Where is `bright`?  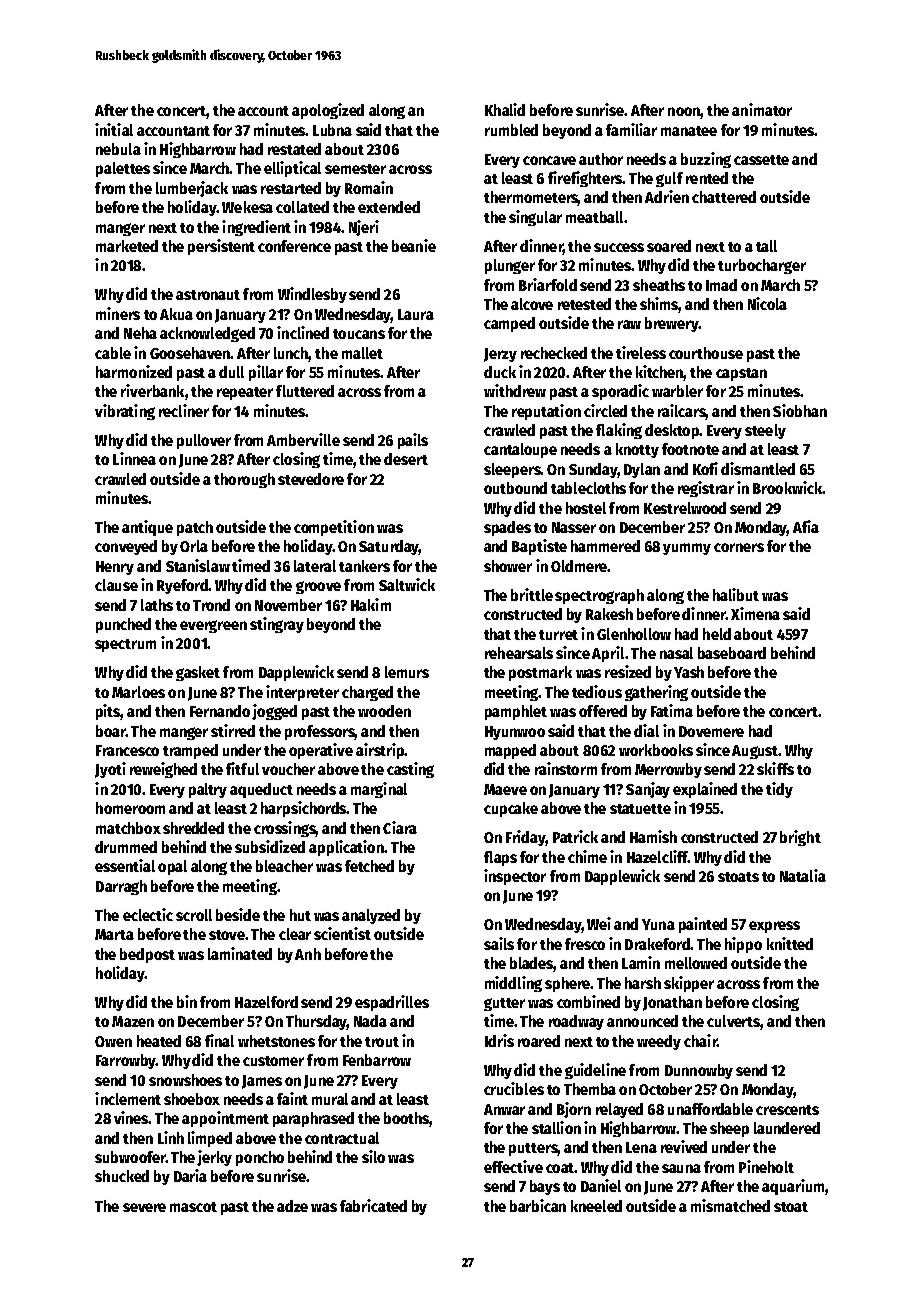 bright is located at coordinates (800, 838).
